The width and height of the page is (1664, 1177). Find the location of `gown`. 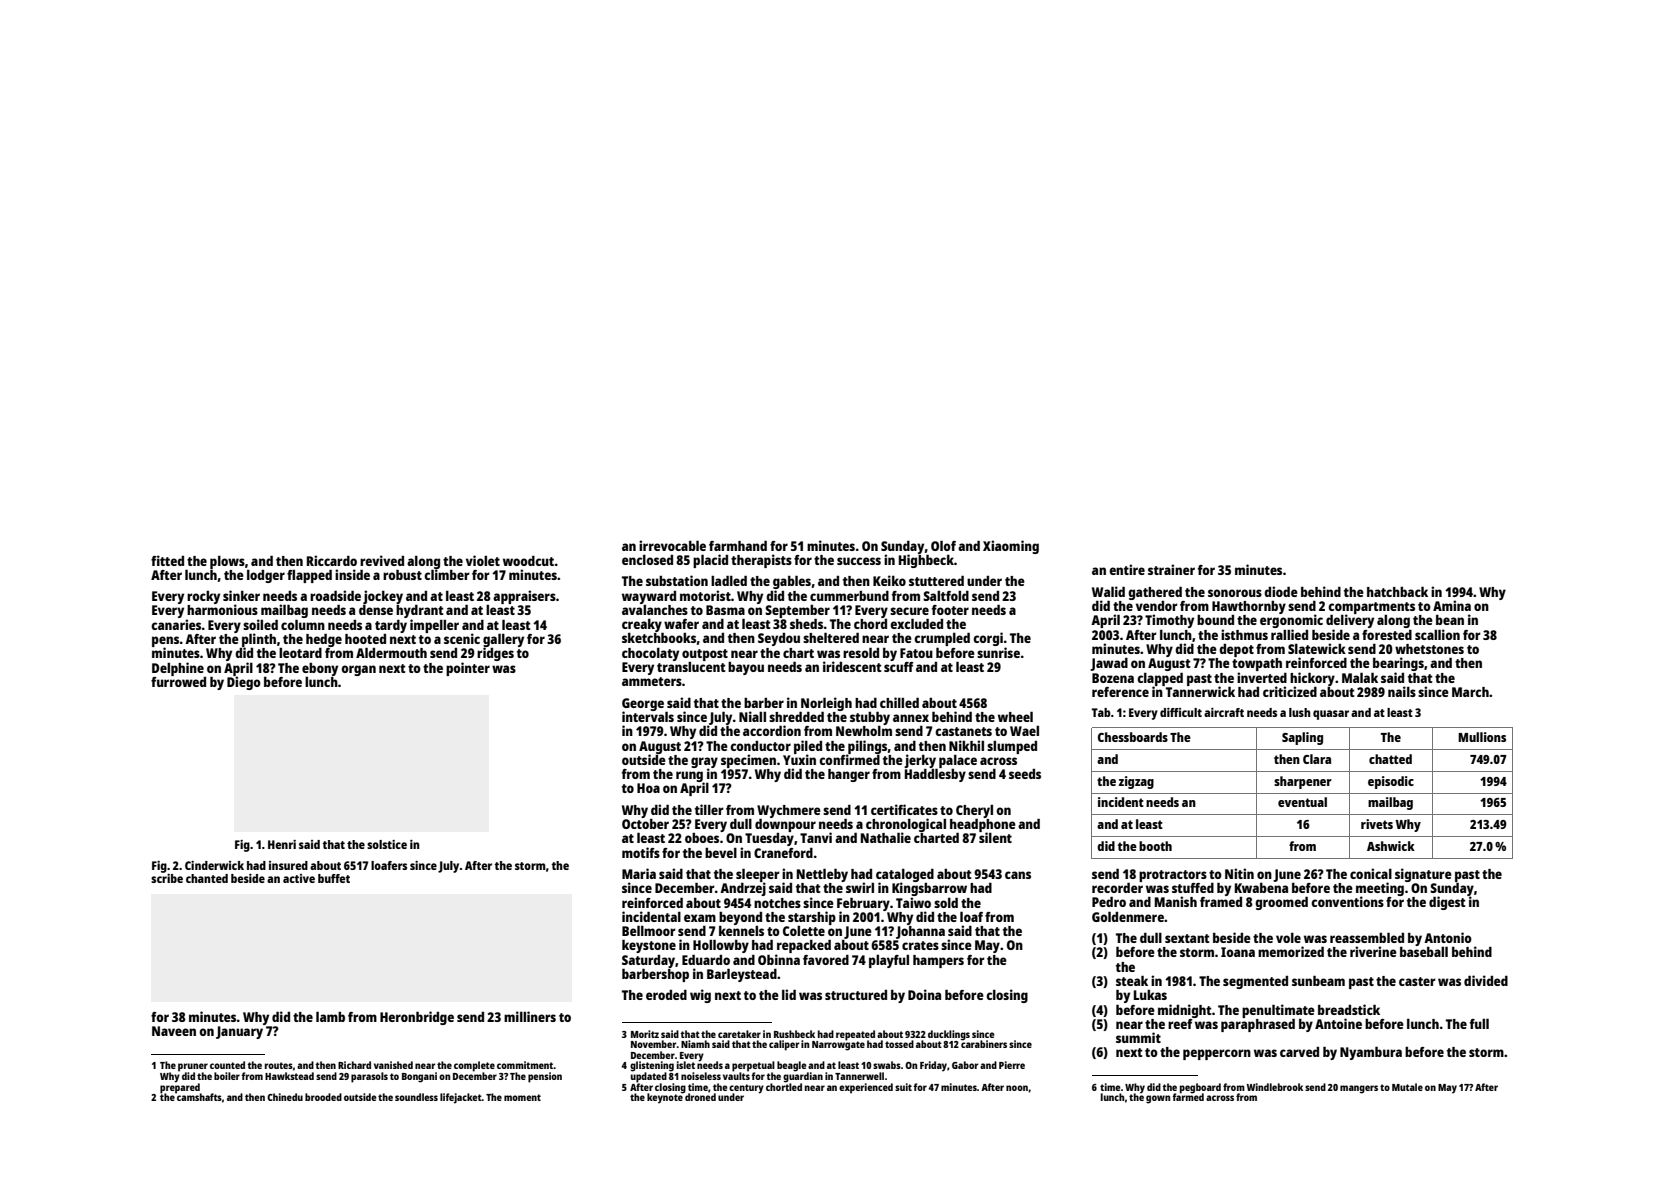

gown is located at coordinates (1158, 1099).
